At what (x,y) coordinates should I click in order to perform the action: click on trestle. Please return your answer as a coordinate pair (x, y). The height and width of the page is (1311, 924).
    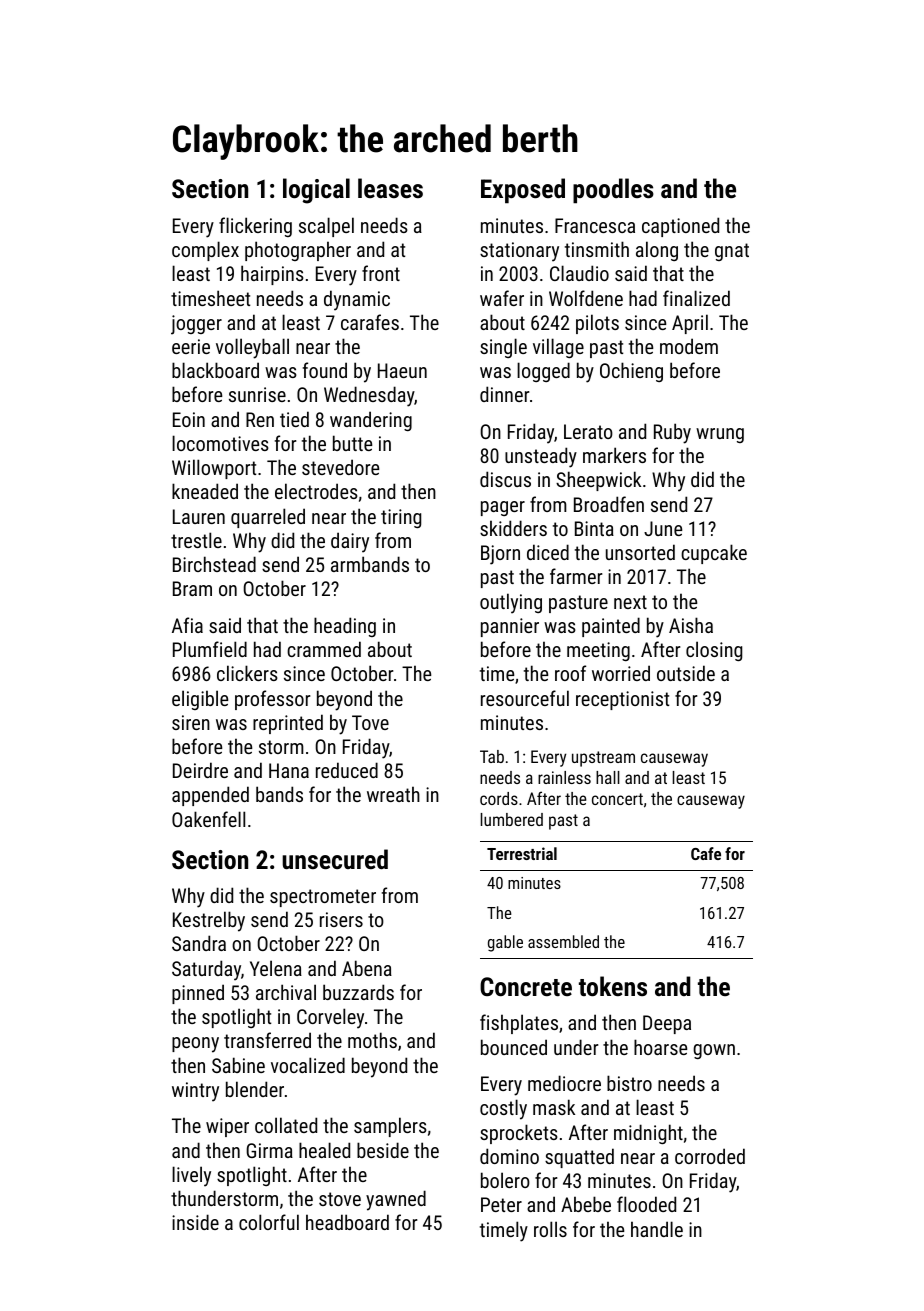
    Looking at the image, I should click on (196, 540).
